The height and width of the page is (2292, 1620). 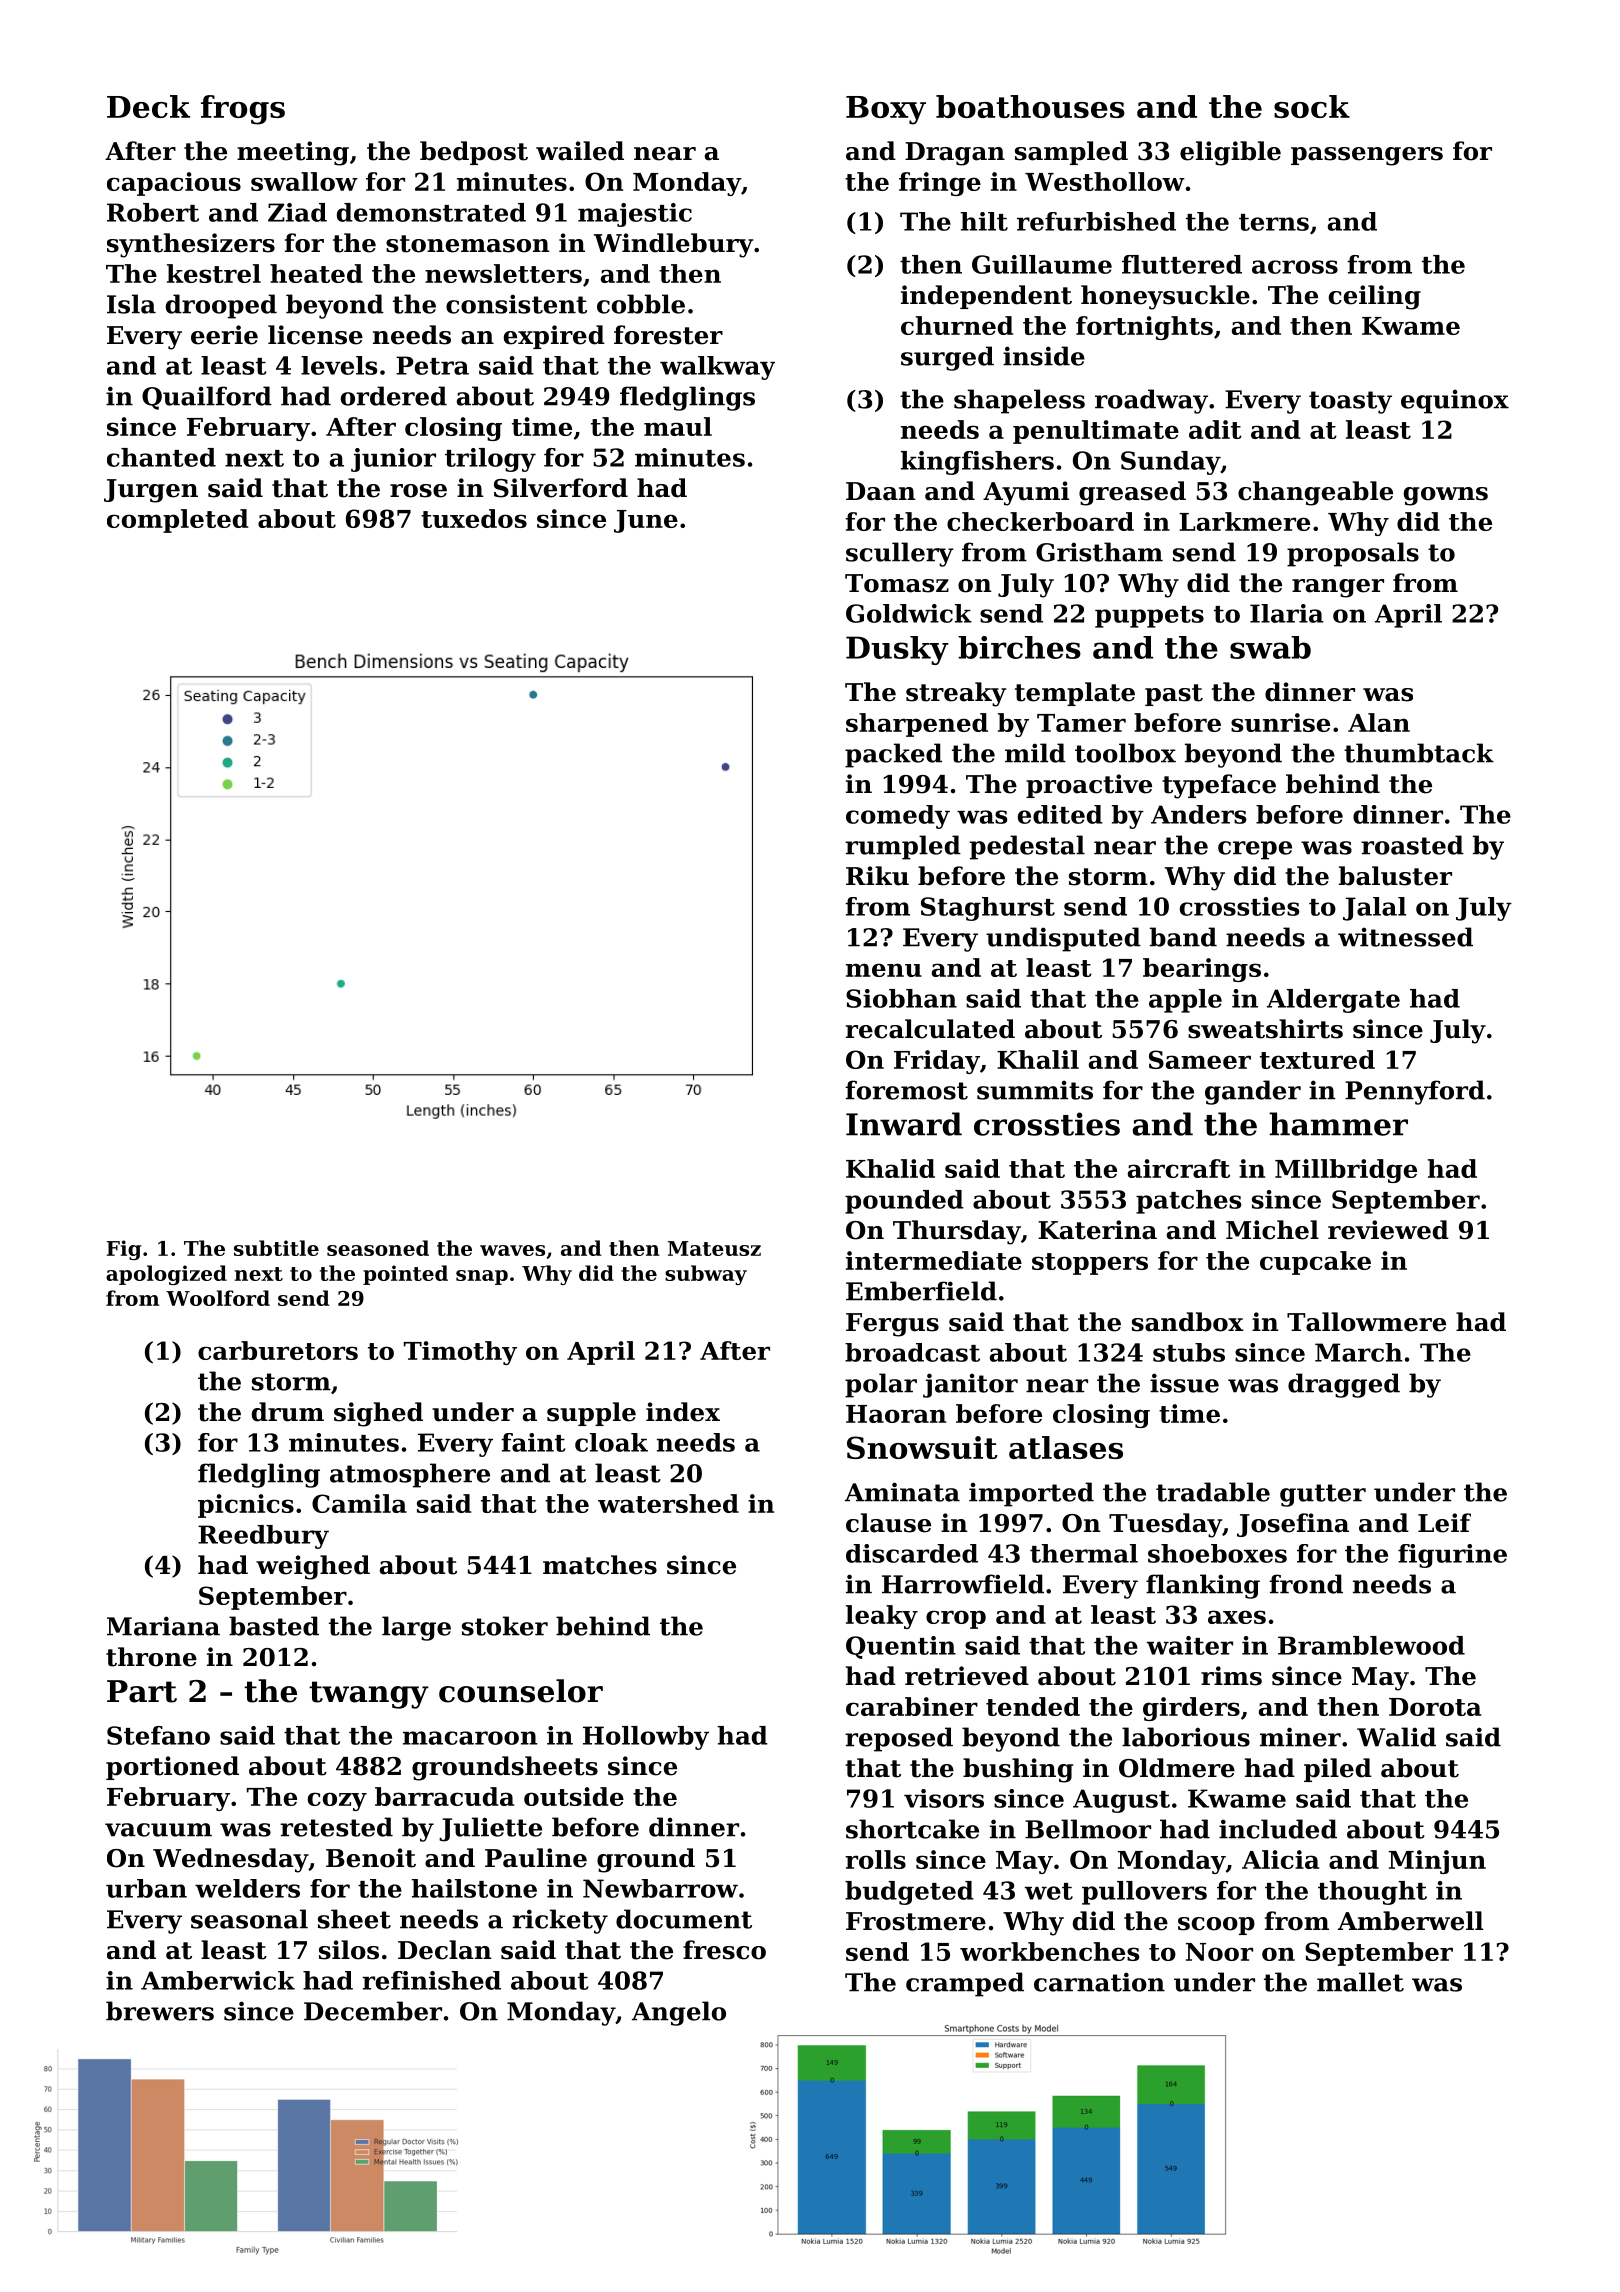 I want to click on Part, so click(x=142, y=1691).
